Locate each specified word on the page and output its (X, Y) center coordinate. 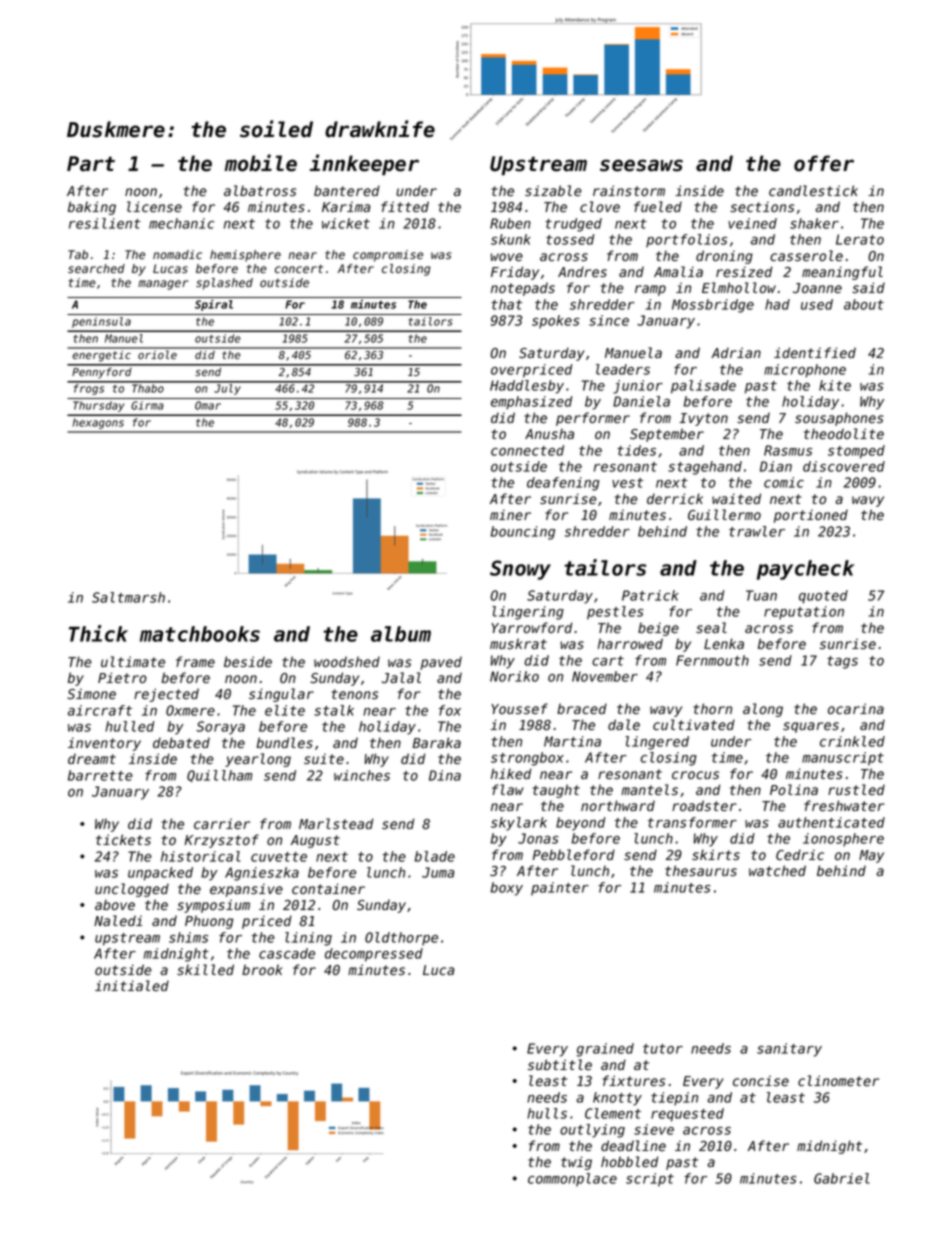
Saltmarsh (128, 597)
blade (435, 856)
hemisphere (245, 256)
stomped (856, 452)
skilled (205, 969)
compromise (388, 256)
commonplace (572, 1180)
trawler (757, 531)
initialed (132, 985)
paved (441, 663)
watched (777, 870)
